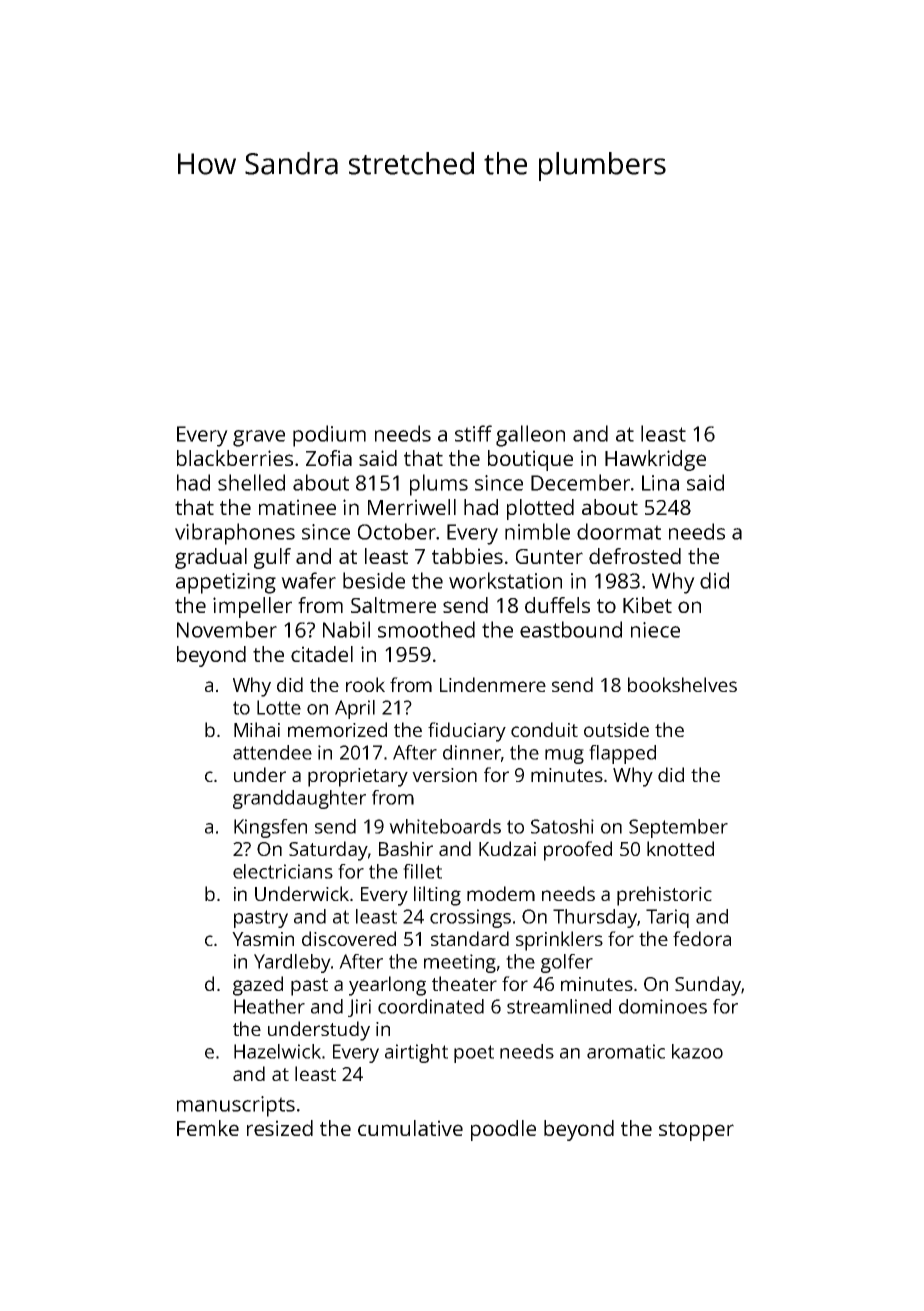 The width and height of the screenshot is (924, 1311). I want to click on wafer, so click(308, 580).
